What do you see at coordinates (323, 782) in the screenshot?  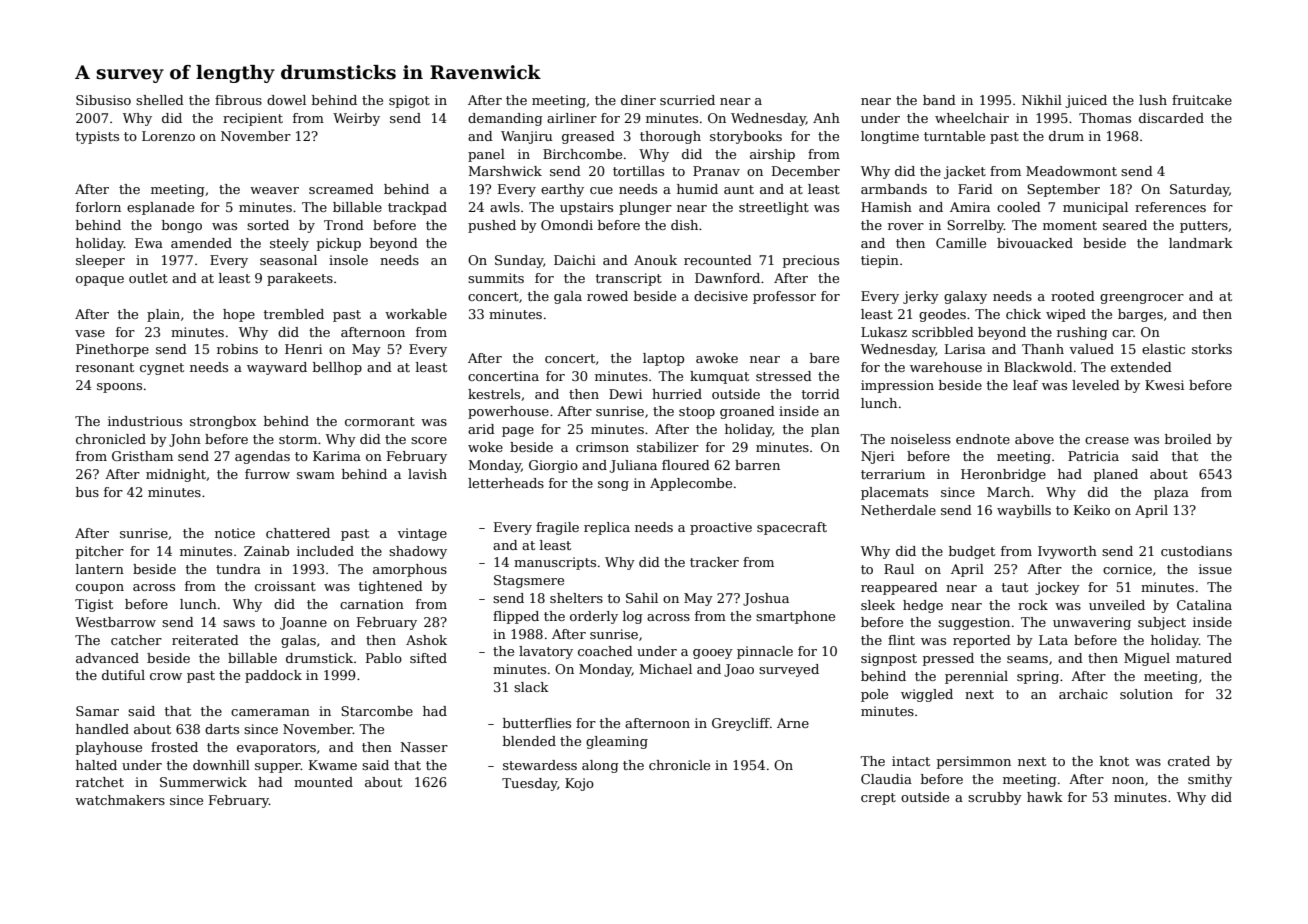 I see `mounted` at bounding box center [323, 782].
